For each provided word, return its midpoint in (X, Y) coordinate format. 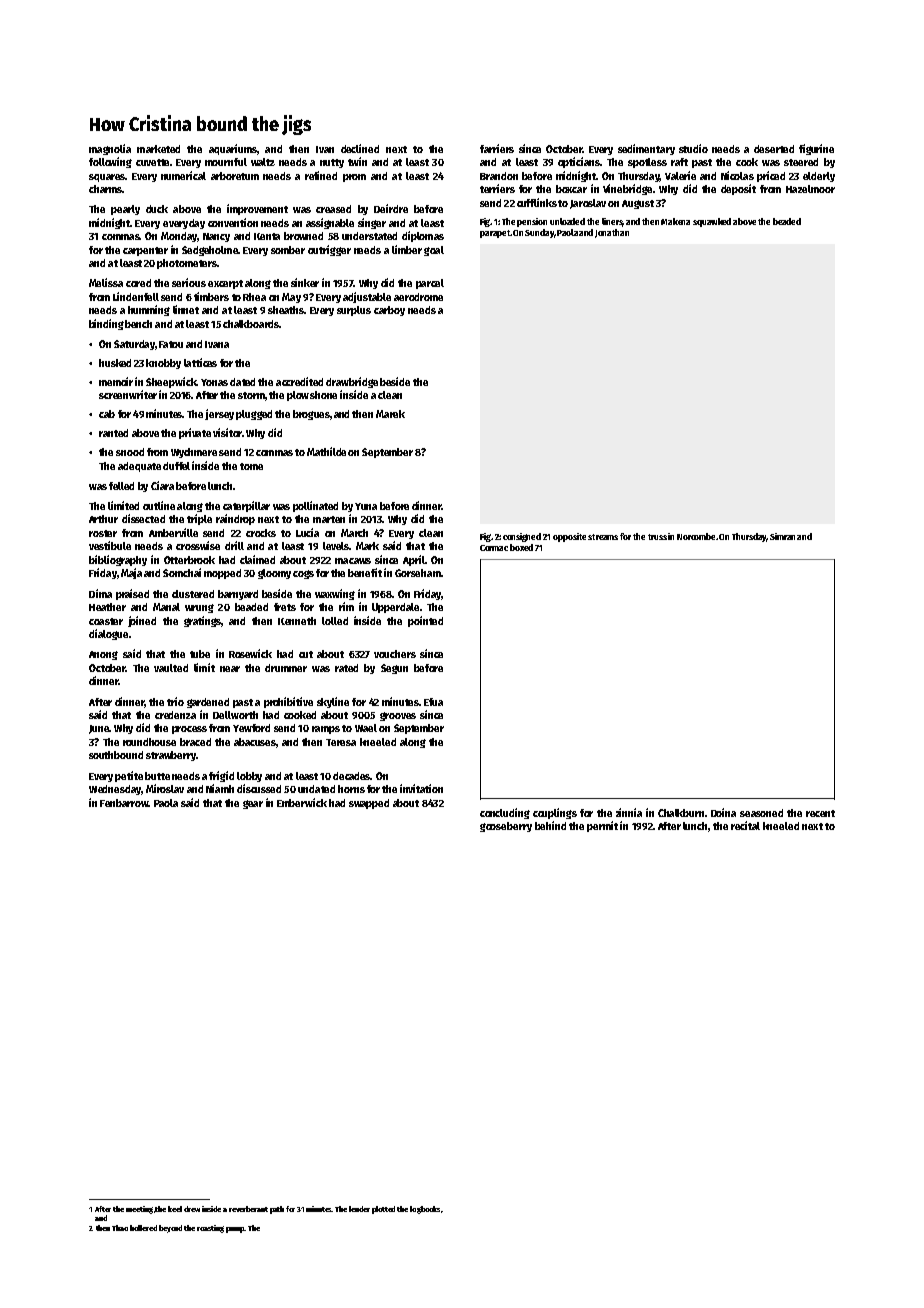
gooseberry (506, 827)
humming (149, 310)
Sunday (539, 233)
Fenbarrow (124, 803)
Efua (433, 702)
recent (820, 813)
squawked (712, 222)
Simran (782, 536)
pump (235, 1230)
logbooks (425, 1210)
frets (285, 607)
